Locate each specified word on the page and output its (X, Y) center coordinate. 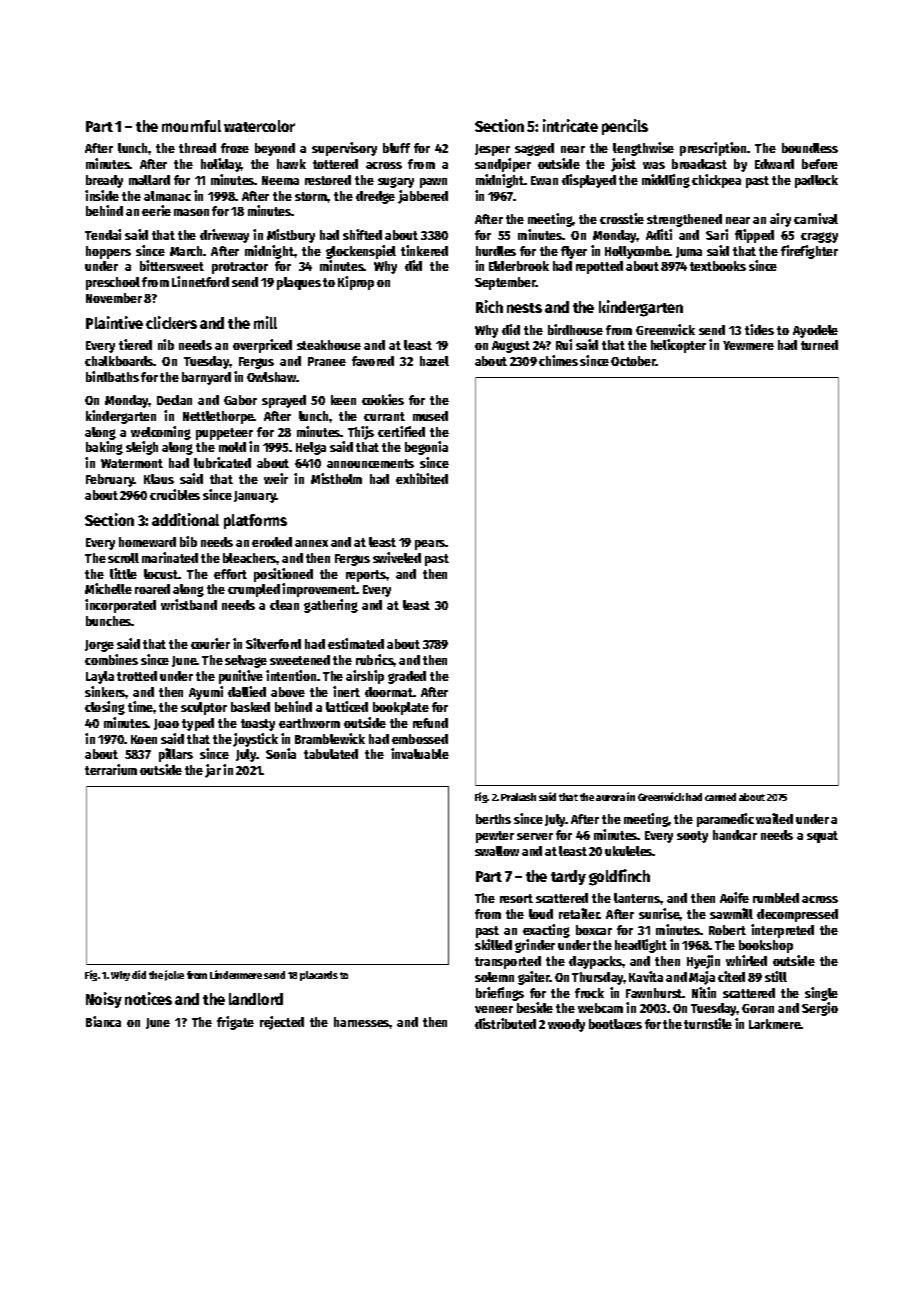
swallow (497, 851)
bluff (396, 148)
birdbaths (112, 376)
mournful (191, 126)
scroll (123, 558)
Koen (144, 739)
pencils (625, 127)
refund (430, 723)
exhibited (422, 478)
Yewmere (748, 345)
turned (819, 345)
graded (407, 677)
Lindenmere (236, 974)
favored (373, 361)
